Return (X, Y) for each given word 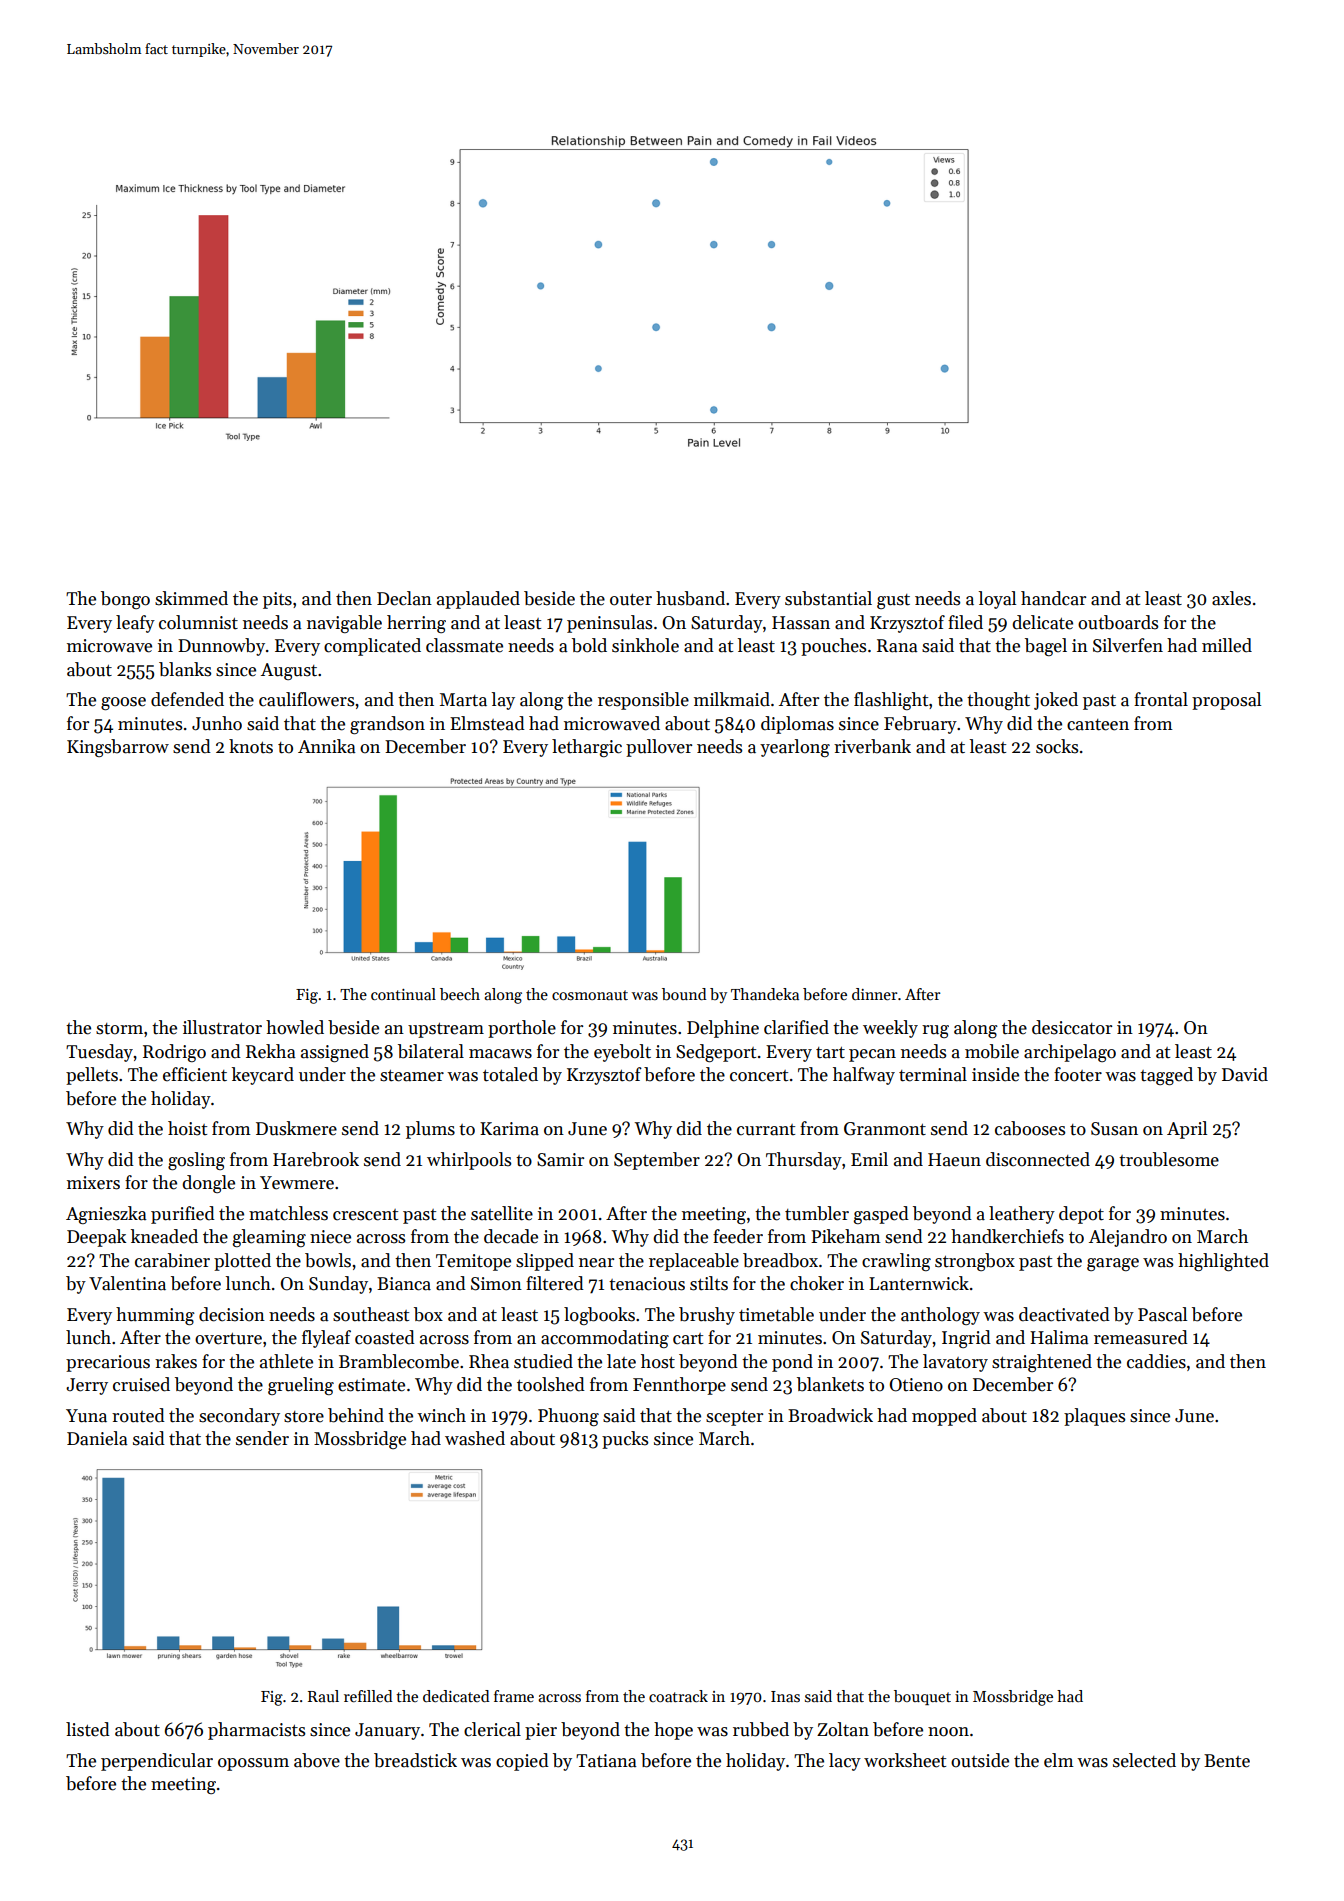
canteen (1098, 725)
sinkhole (645, 645)
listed (88, 1729)
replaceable (694, 1262)
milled (1227, 645)
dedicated (456, 1696)
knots (251, 746)
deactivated (1064, 1314)
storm (119, 1029)
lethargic (587, 748)
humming (155, 1316)
